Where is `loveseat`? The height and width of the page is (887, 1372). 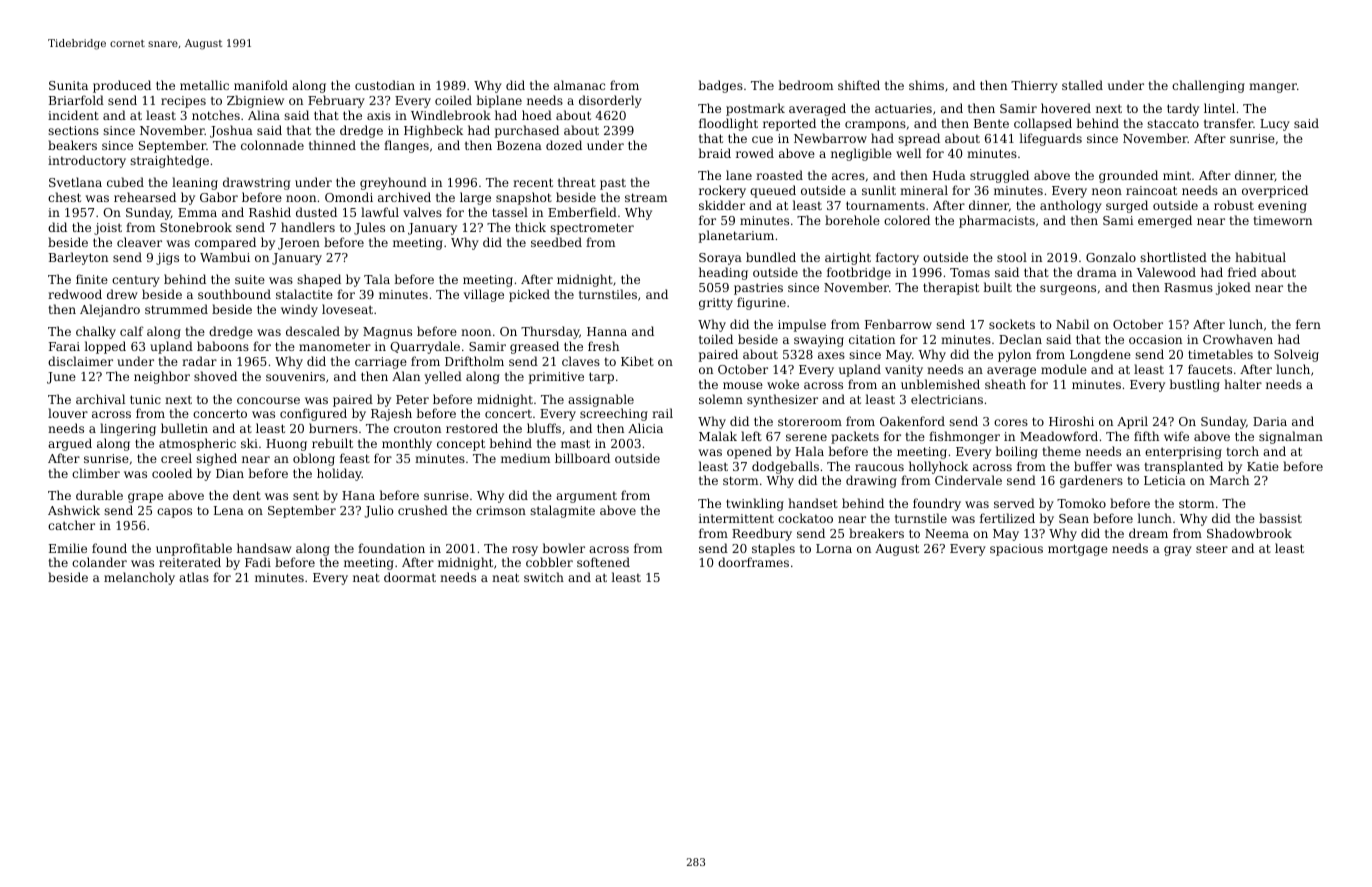 loveseat is located at coordinates (347, 309).
